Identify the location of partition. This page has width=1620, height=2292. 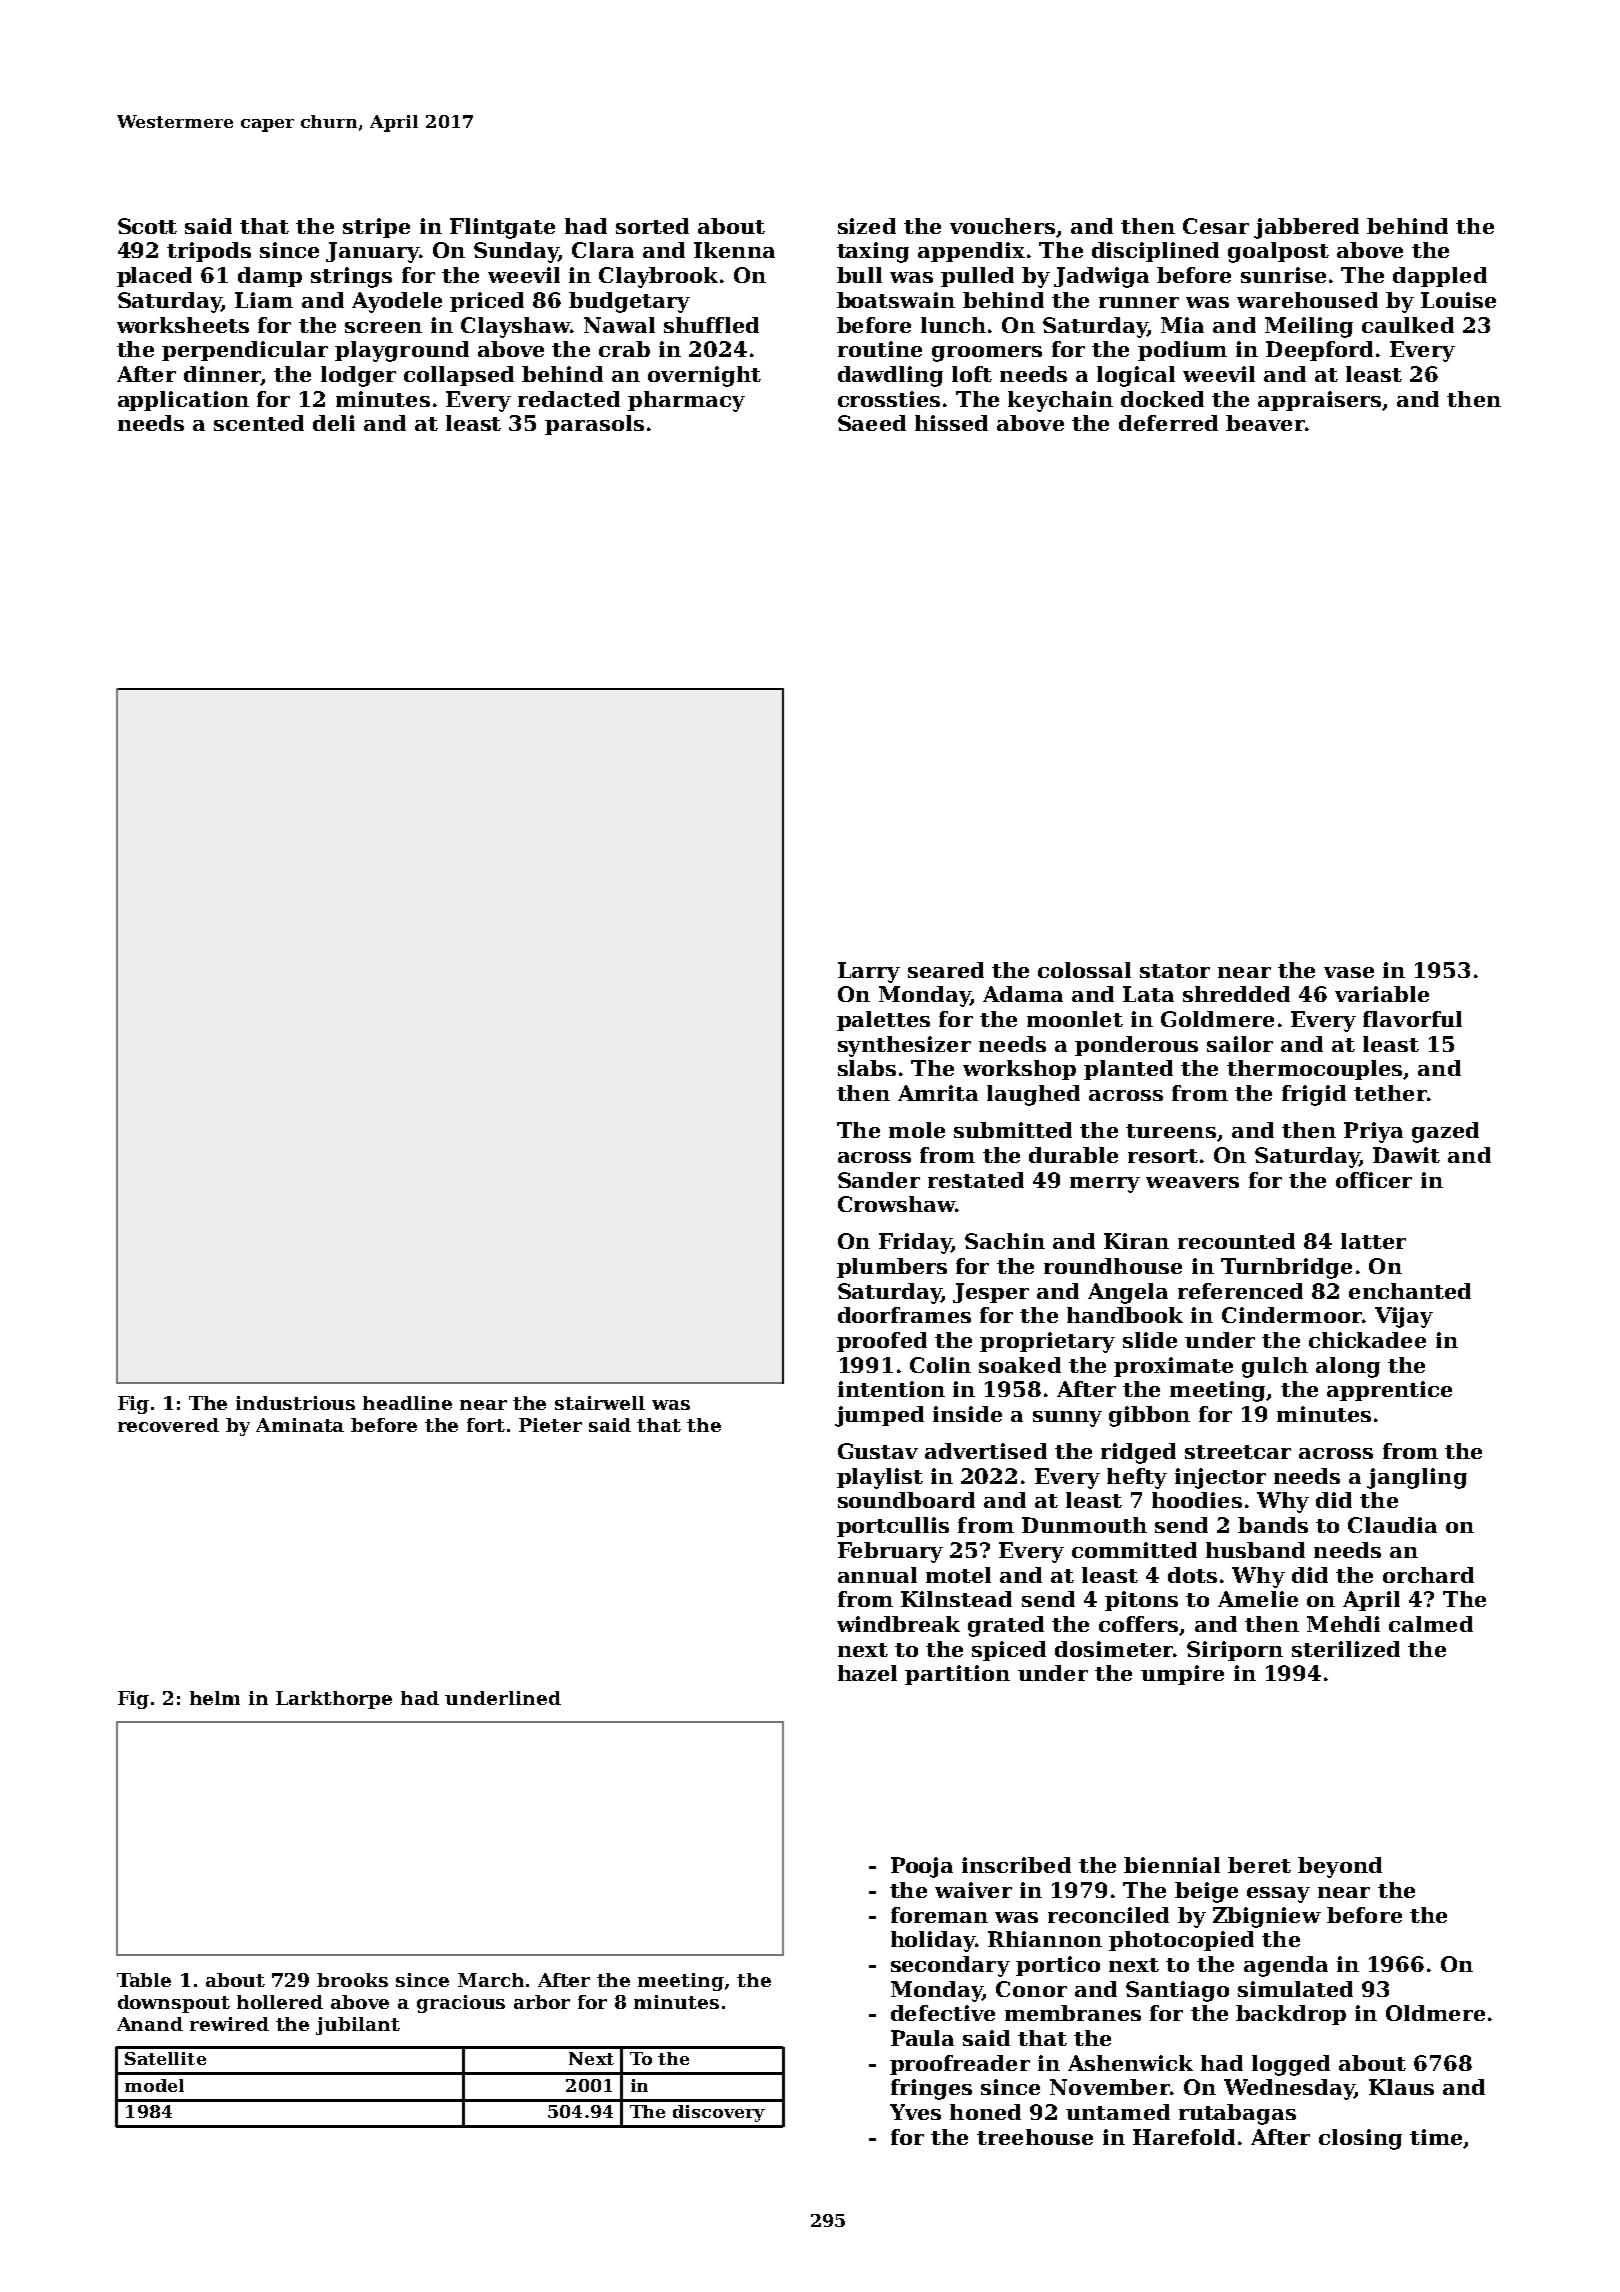
(957, 1675).
